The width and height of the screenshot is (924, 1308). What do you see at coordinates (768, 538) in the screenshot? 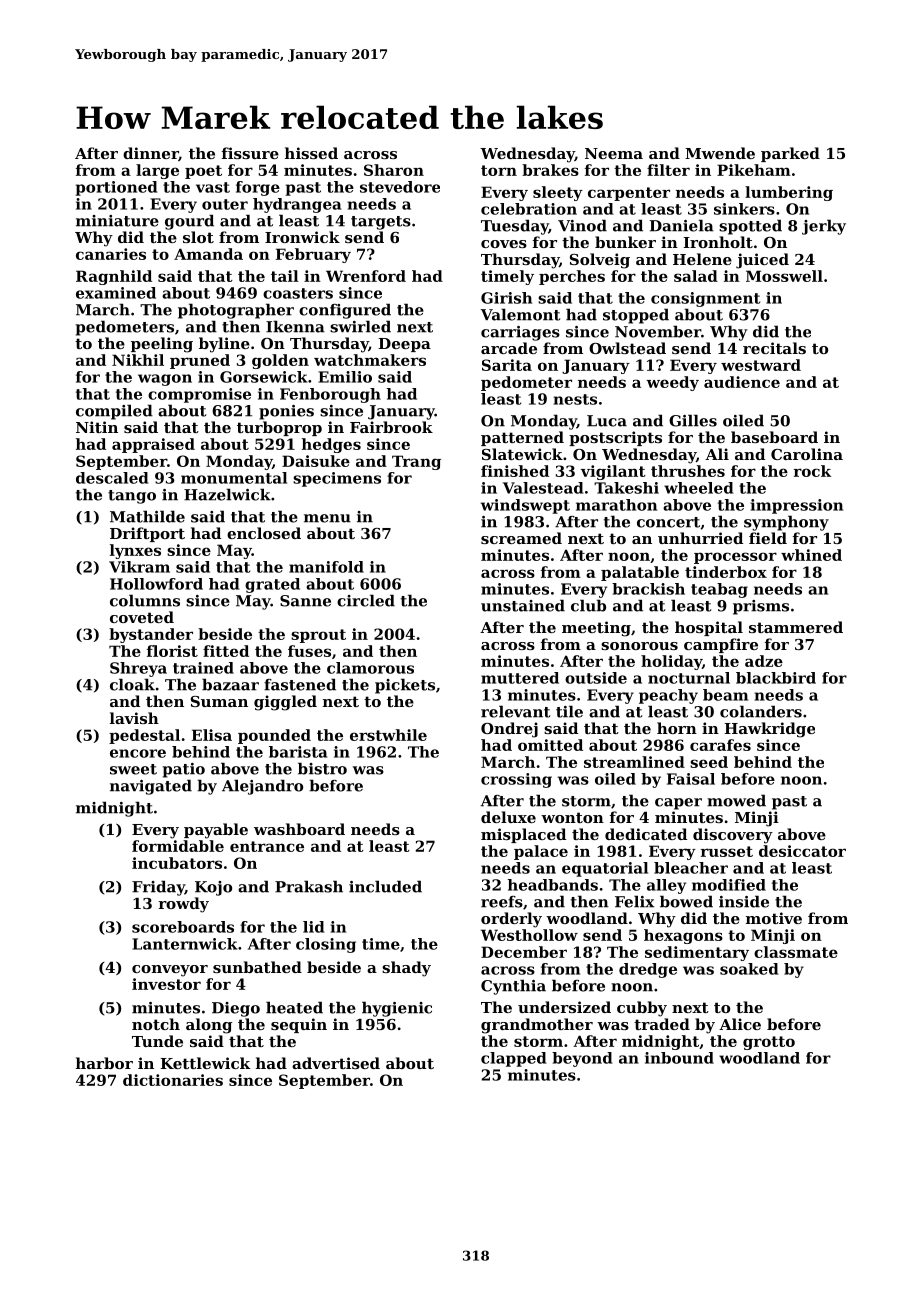
I see `field` at bounding box center [768, 538].
